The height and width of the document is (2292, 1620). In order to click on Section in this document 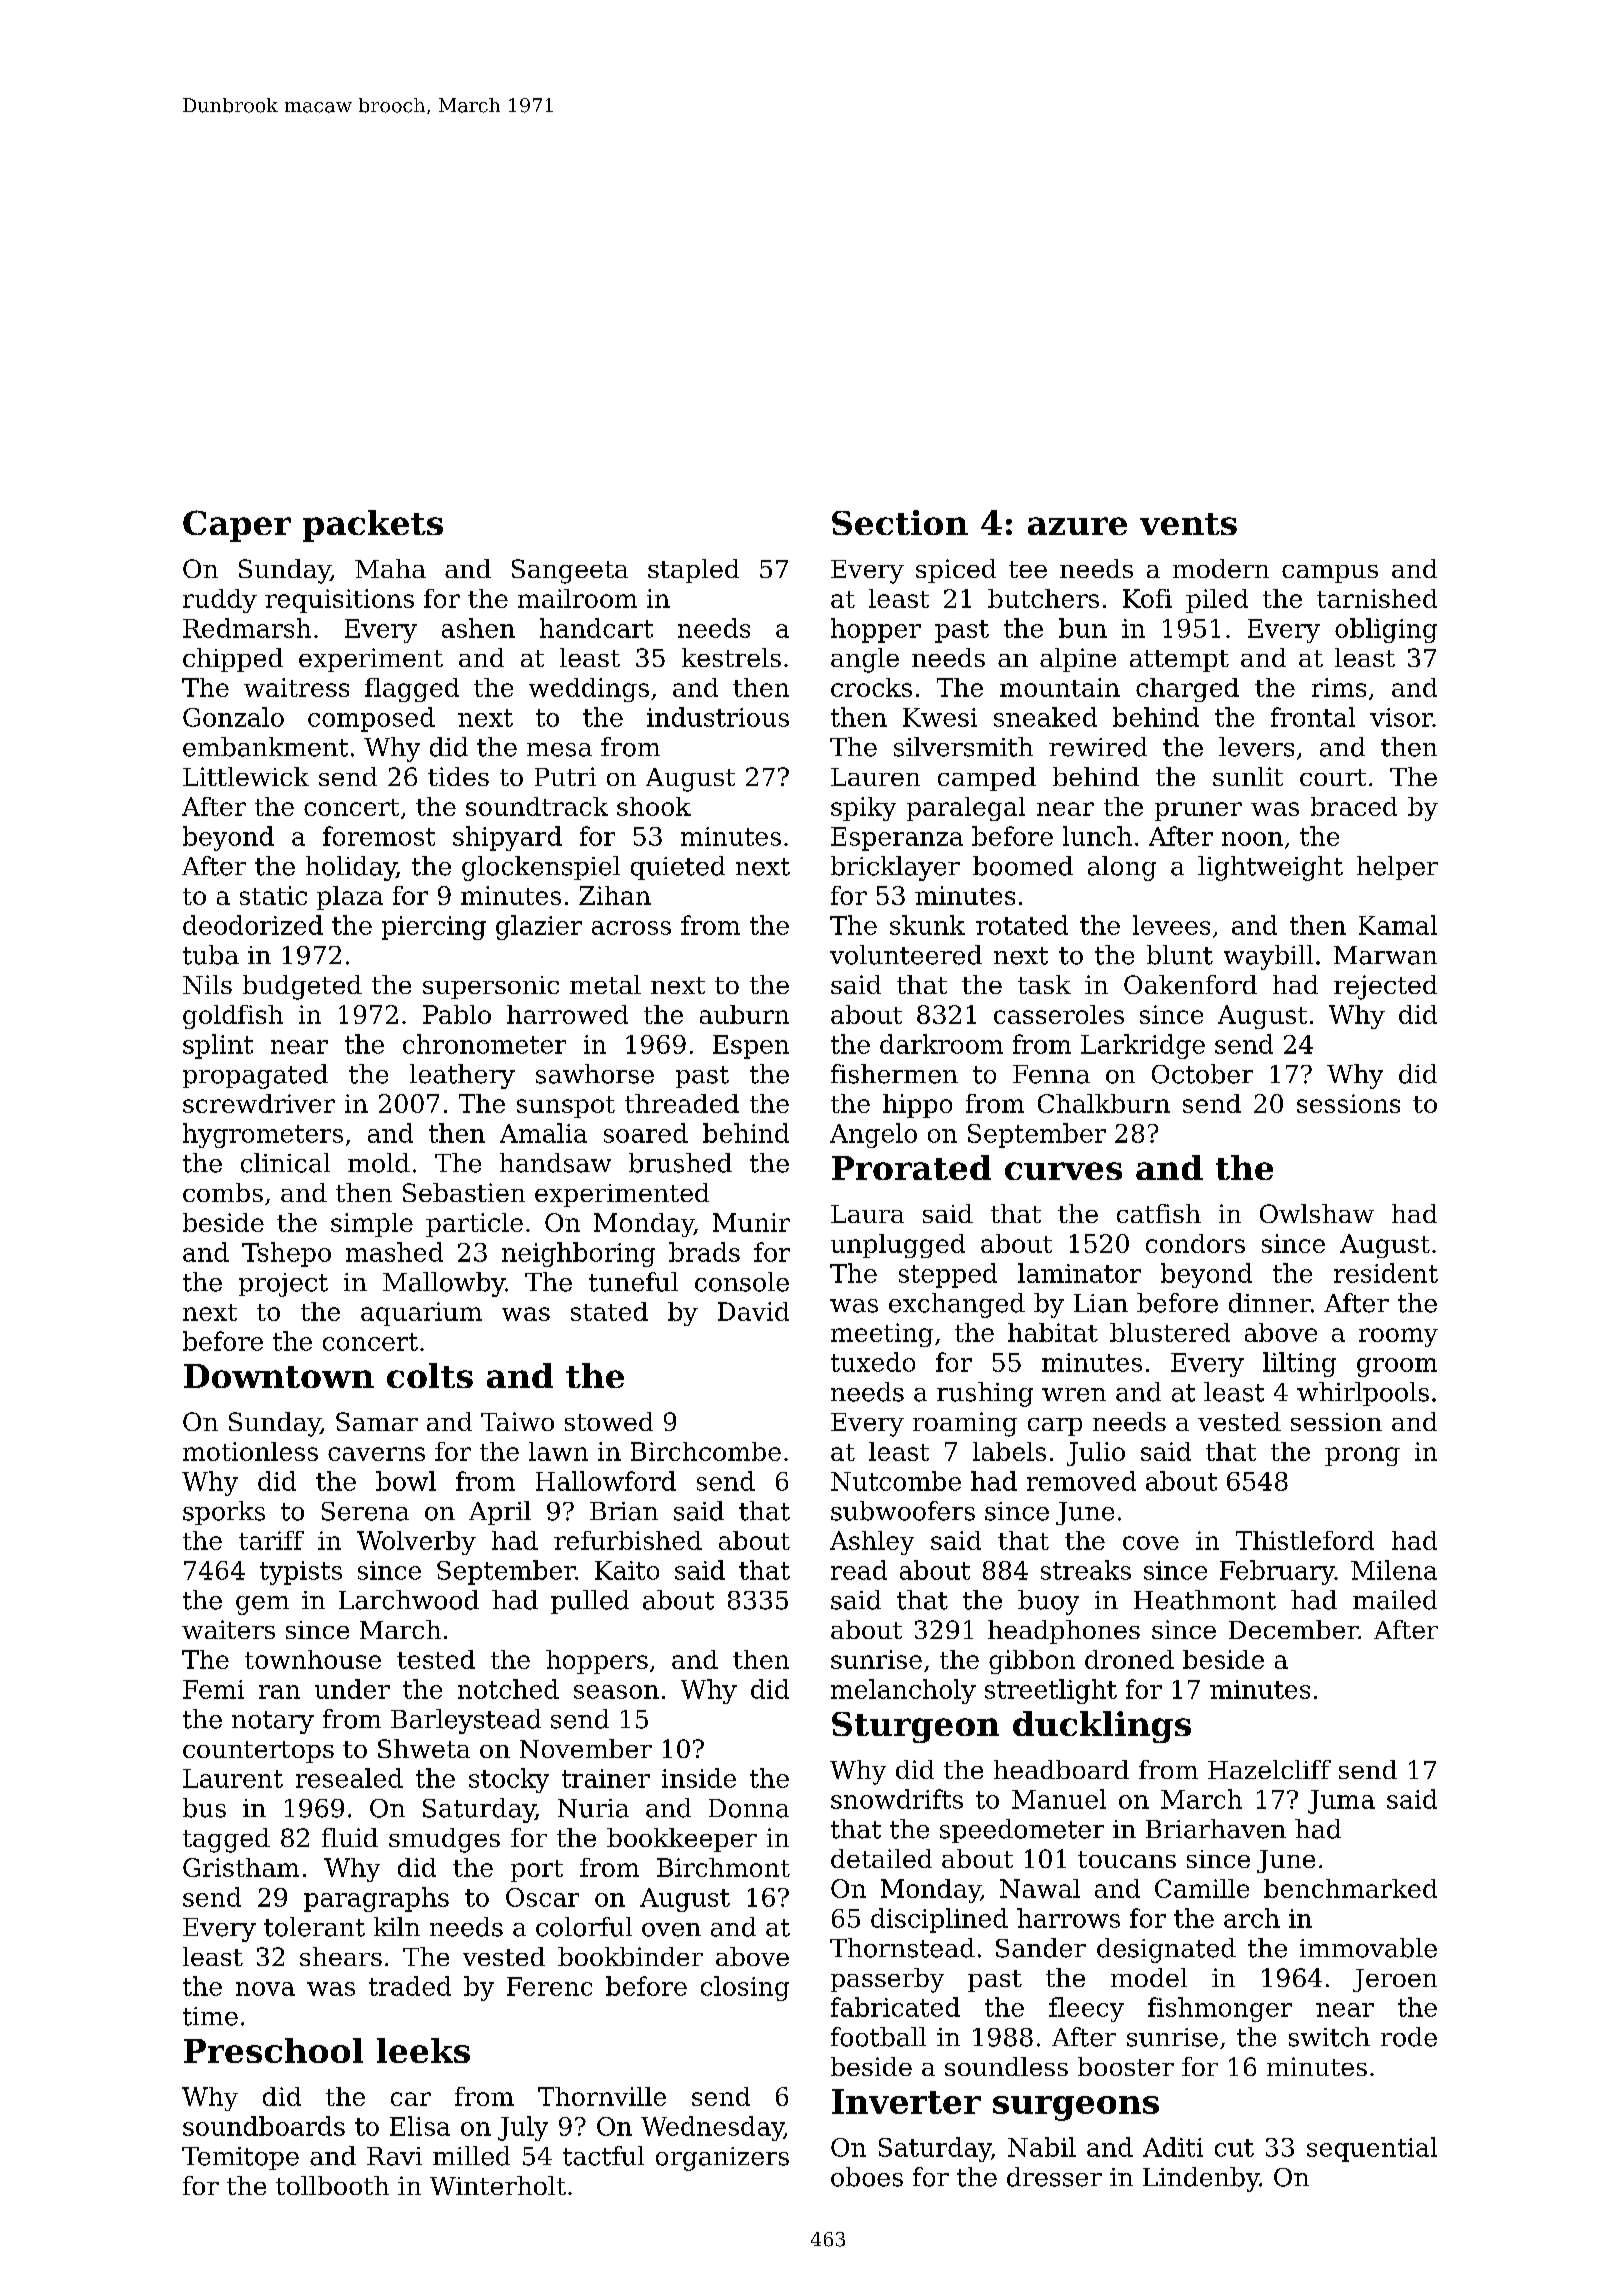, I will do `click(900, 522)`.
